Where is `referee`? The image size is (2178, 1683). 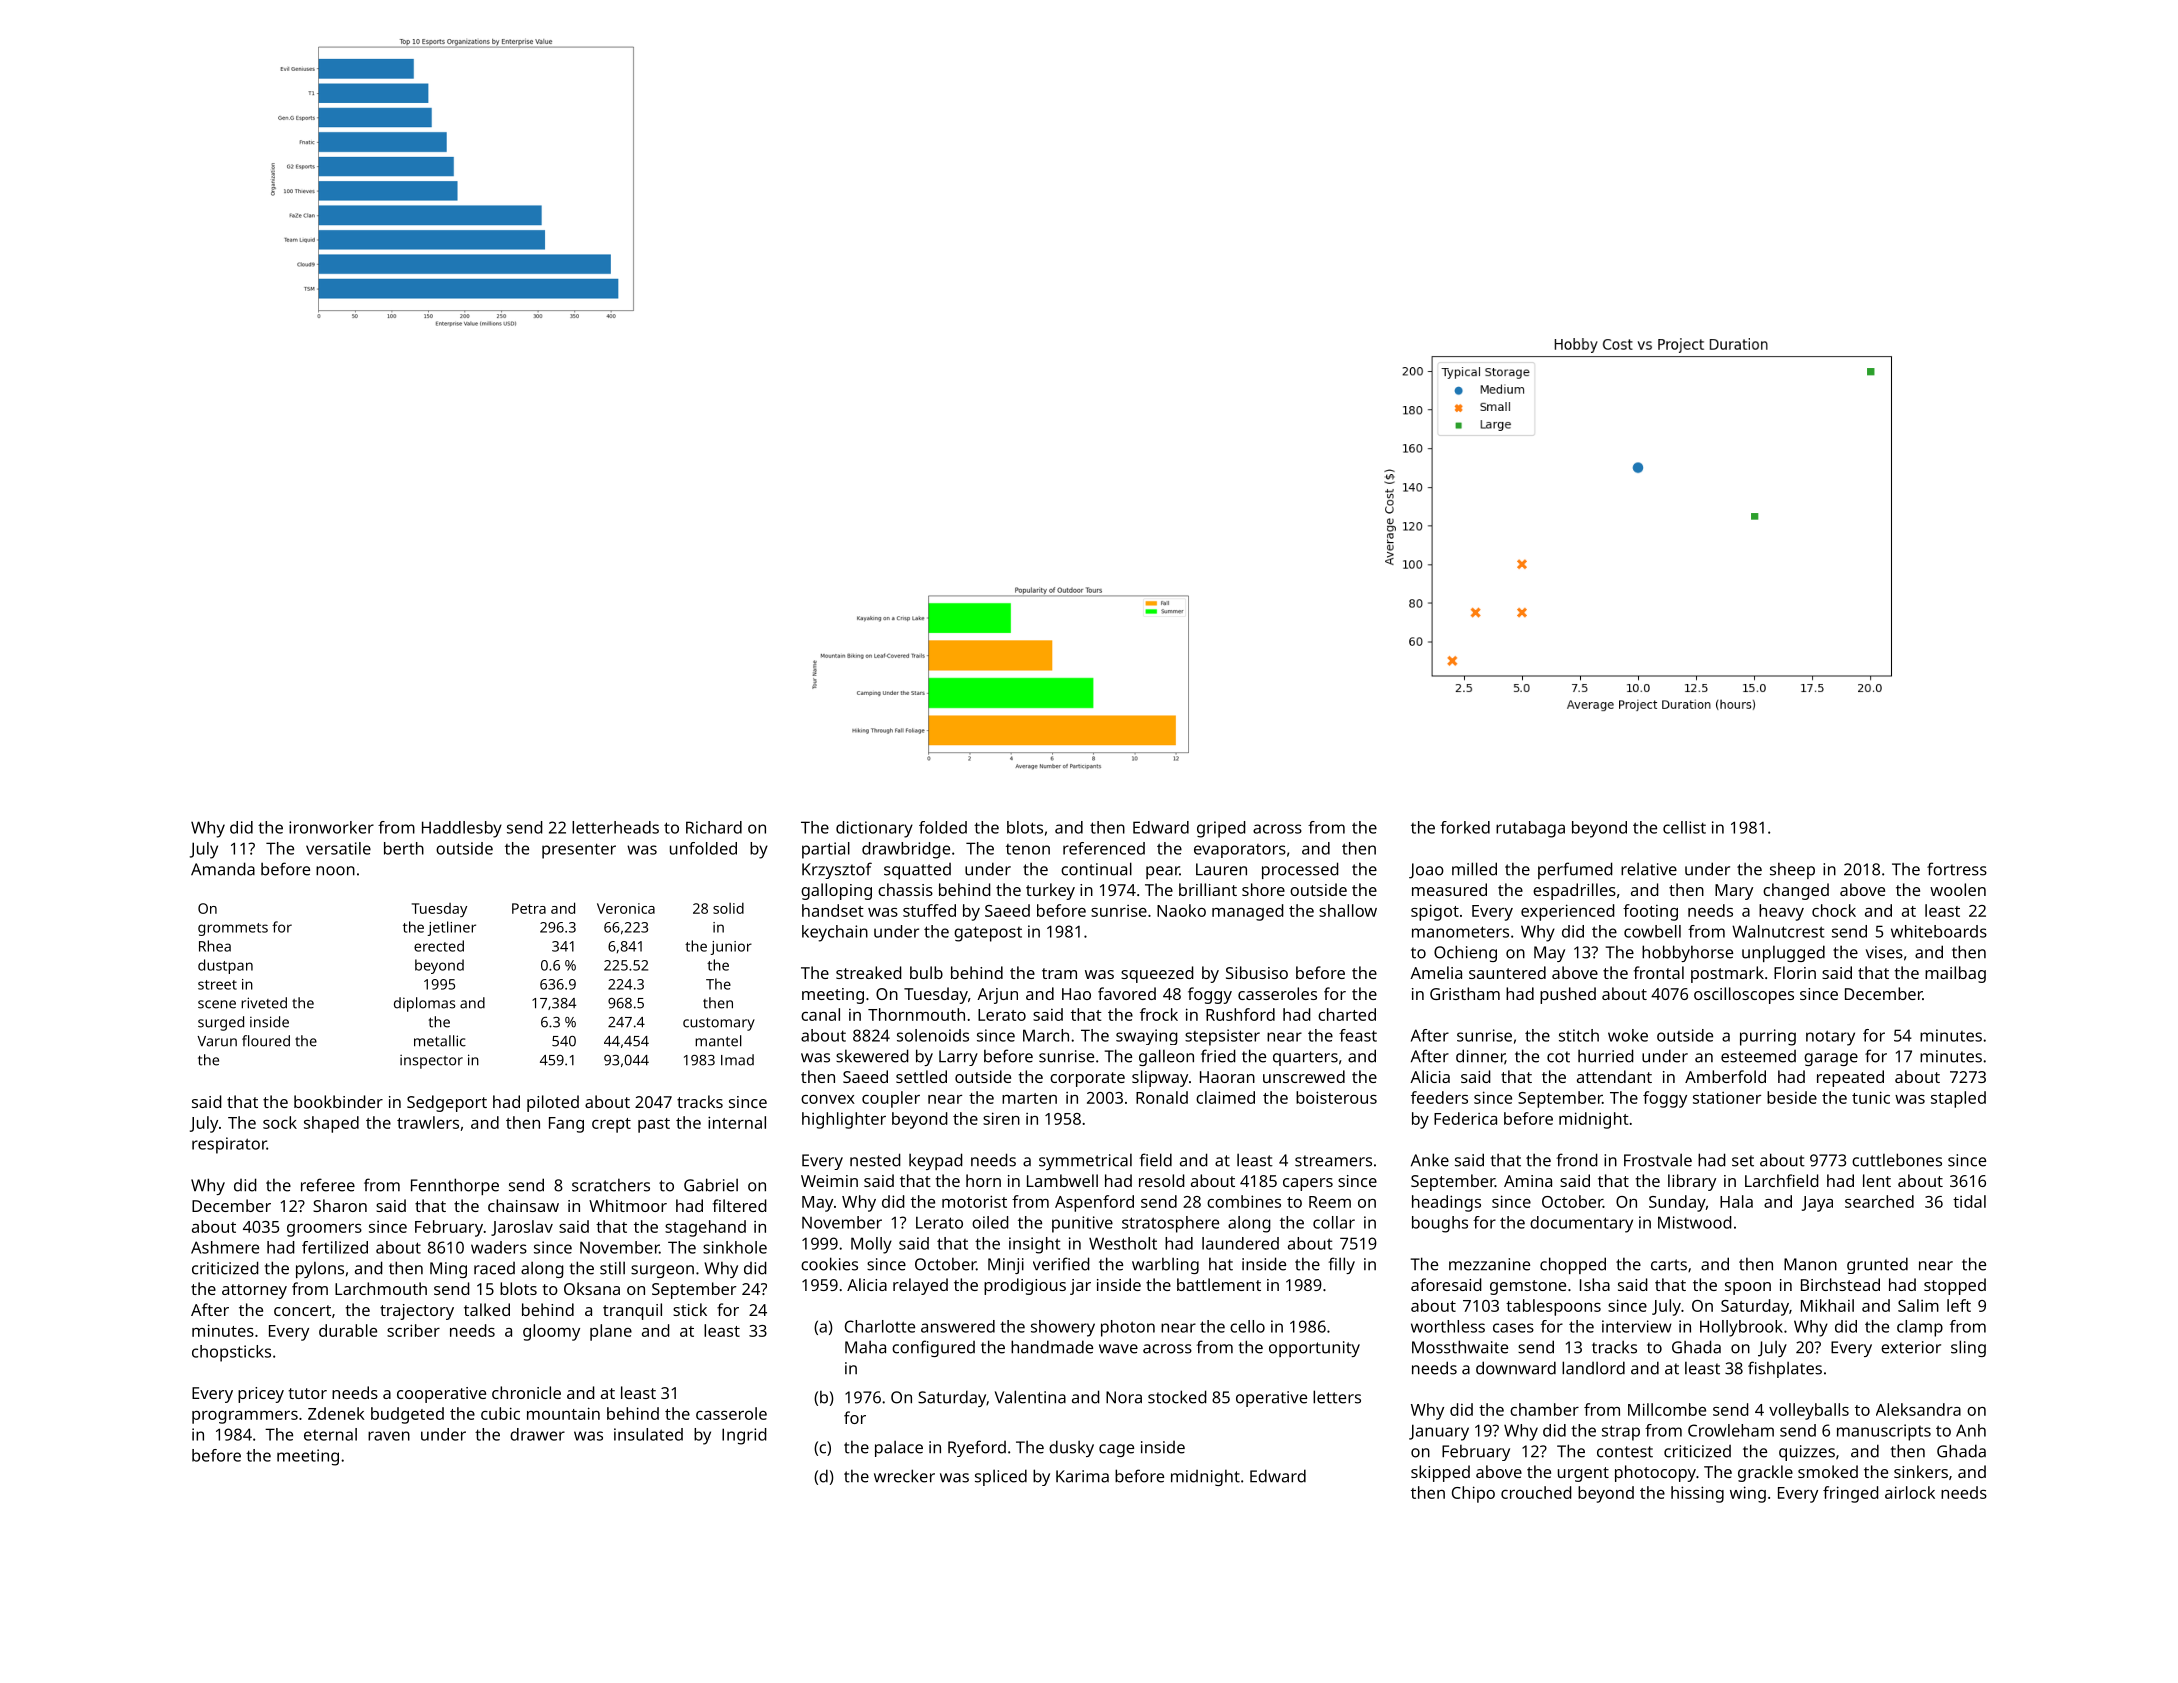
referee is located at coordinates (328, 1185).
